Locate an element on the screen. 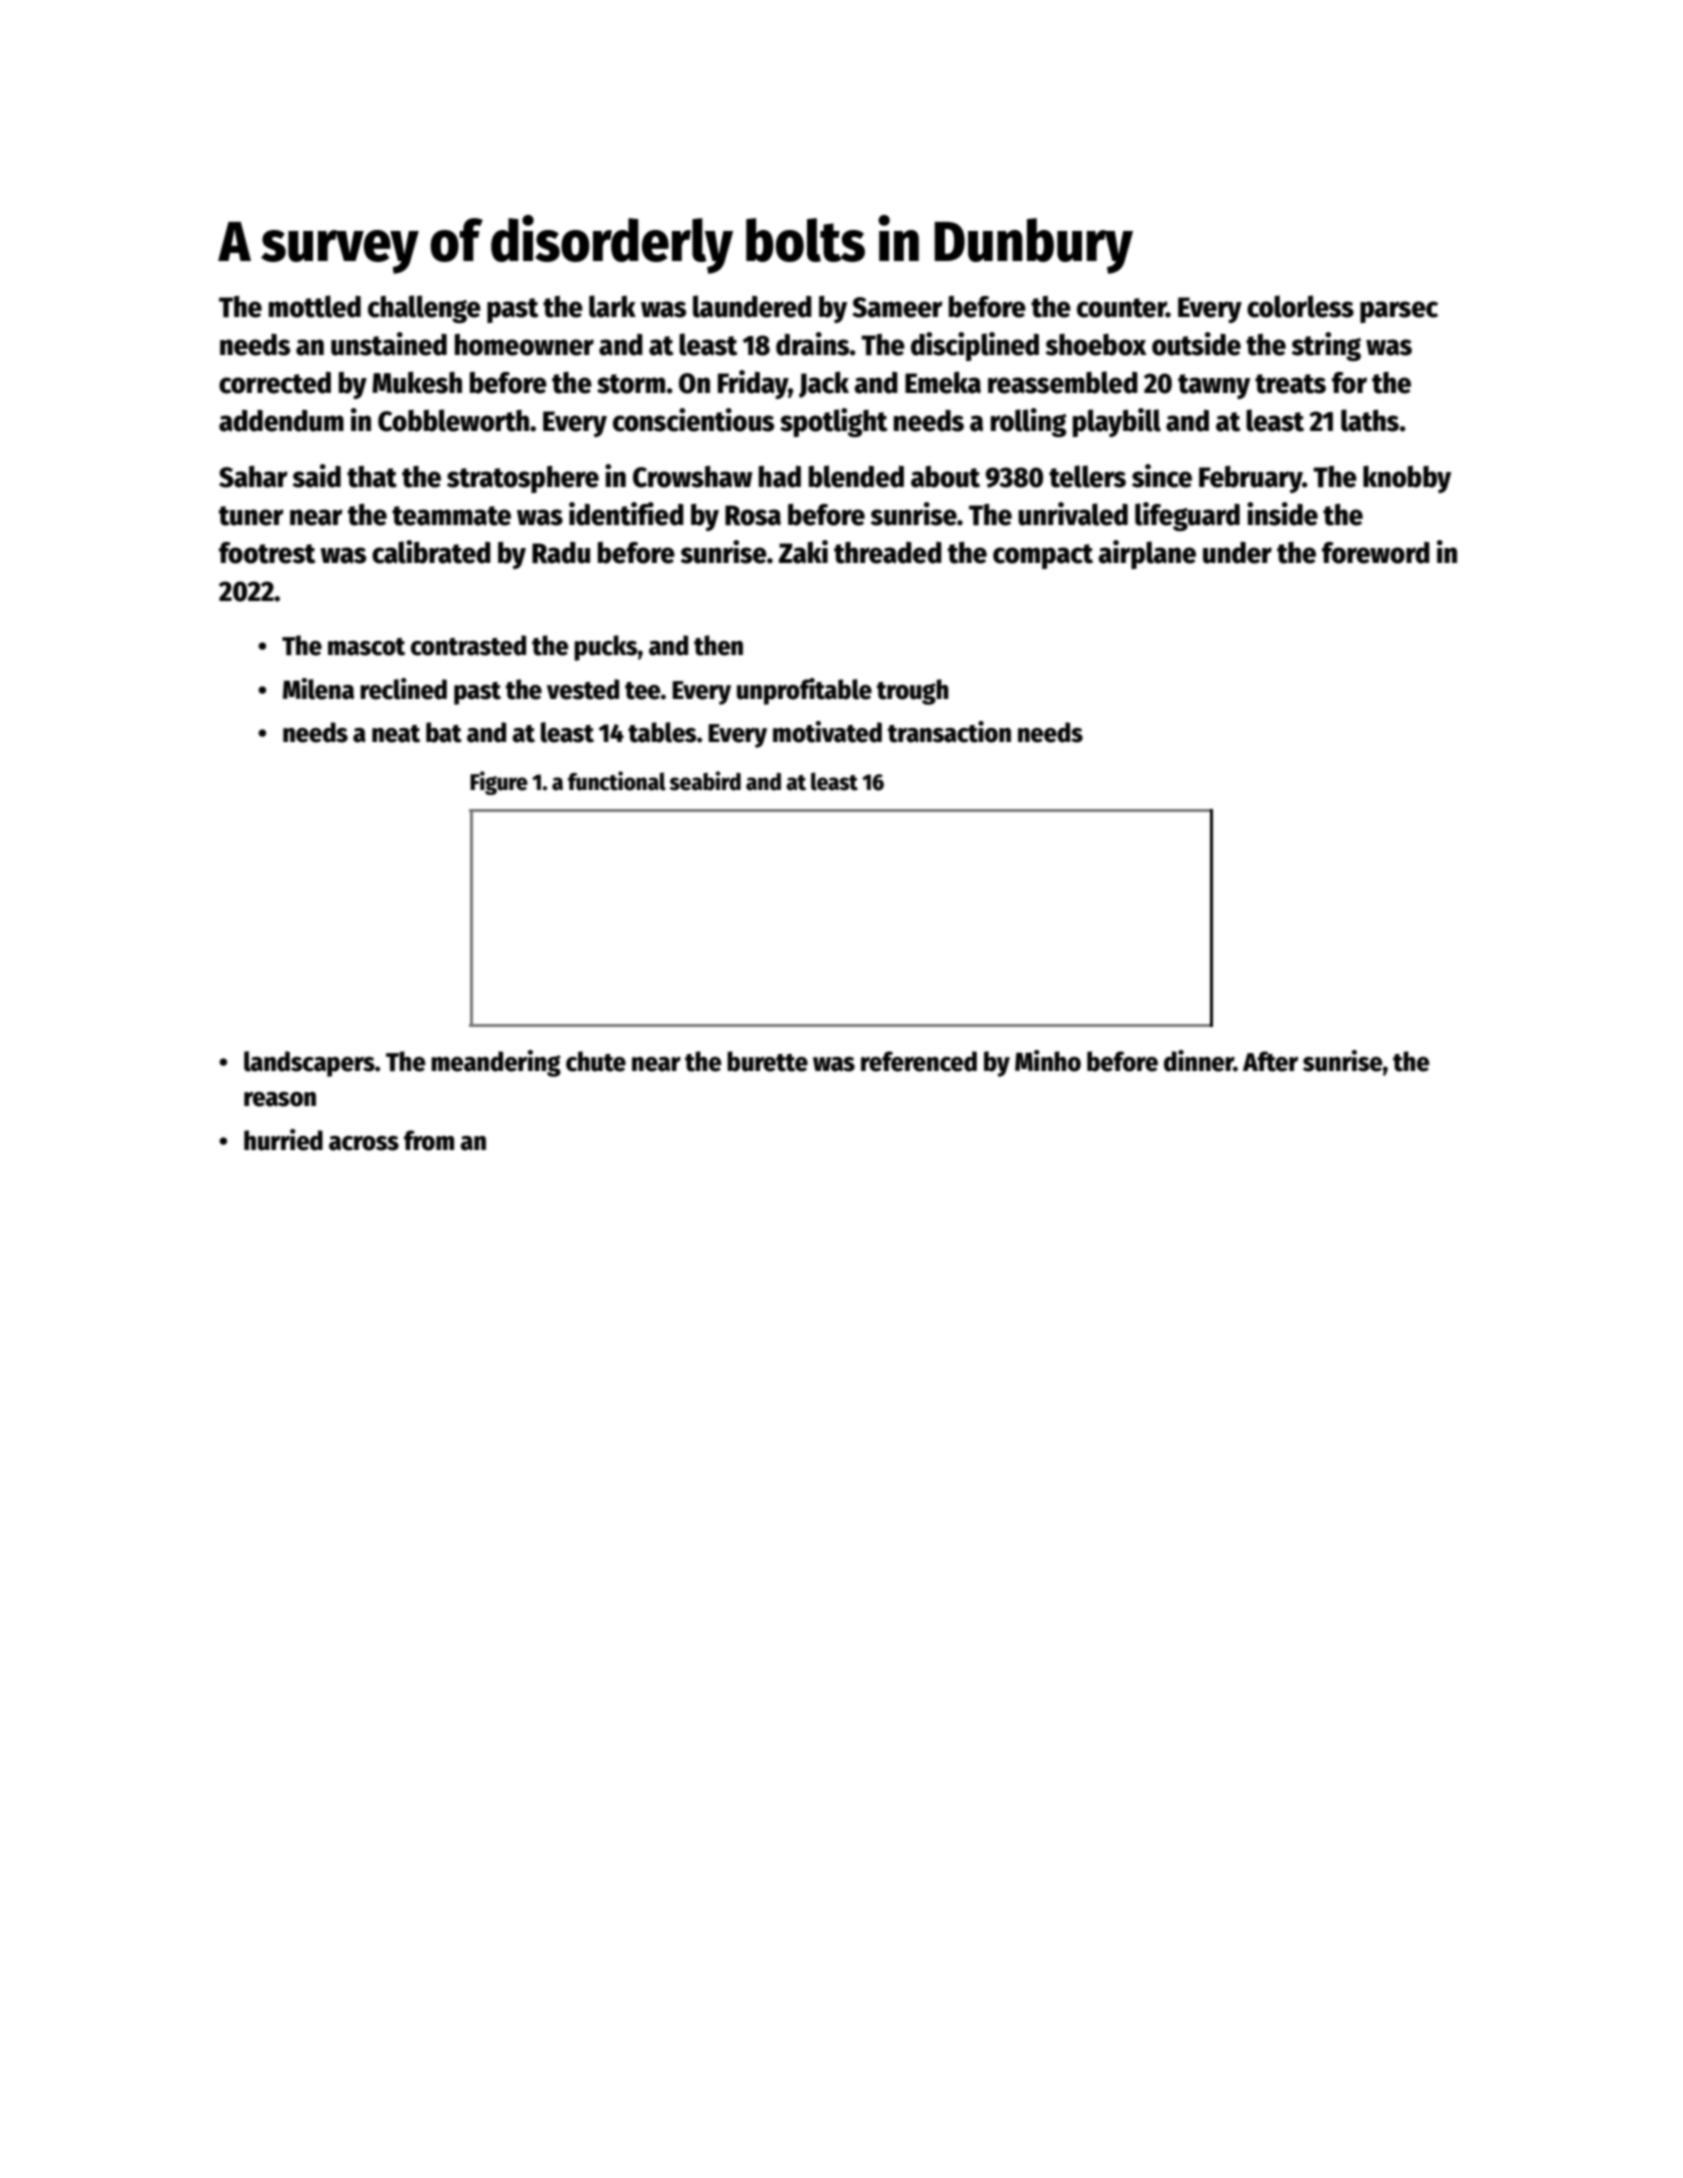 This screenshot has width=1683, height=2178. Sameer is located at coordinates (897, 307).
